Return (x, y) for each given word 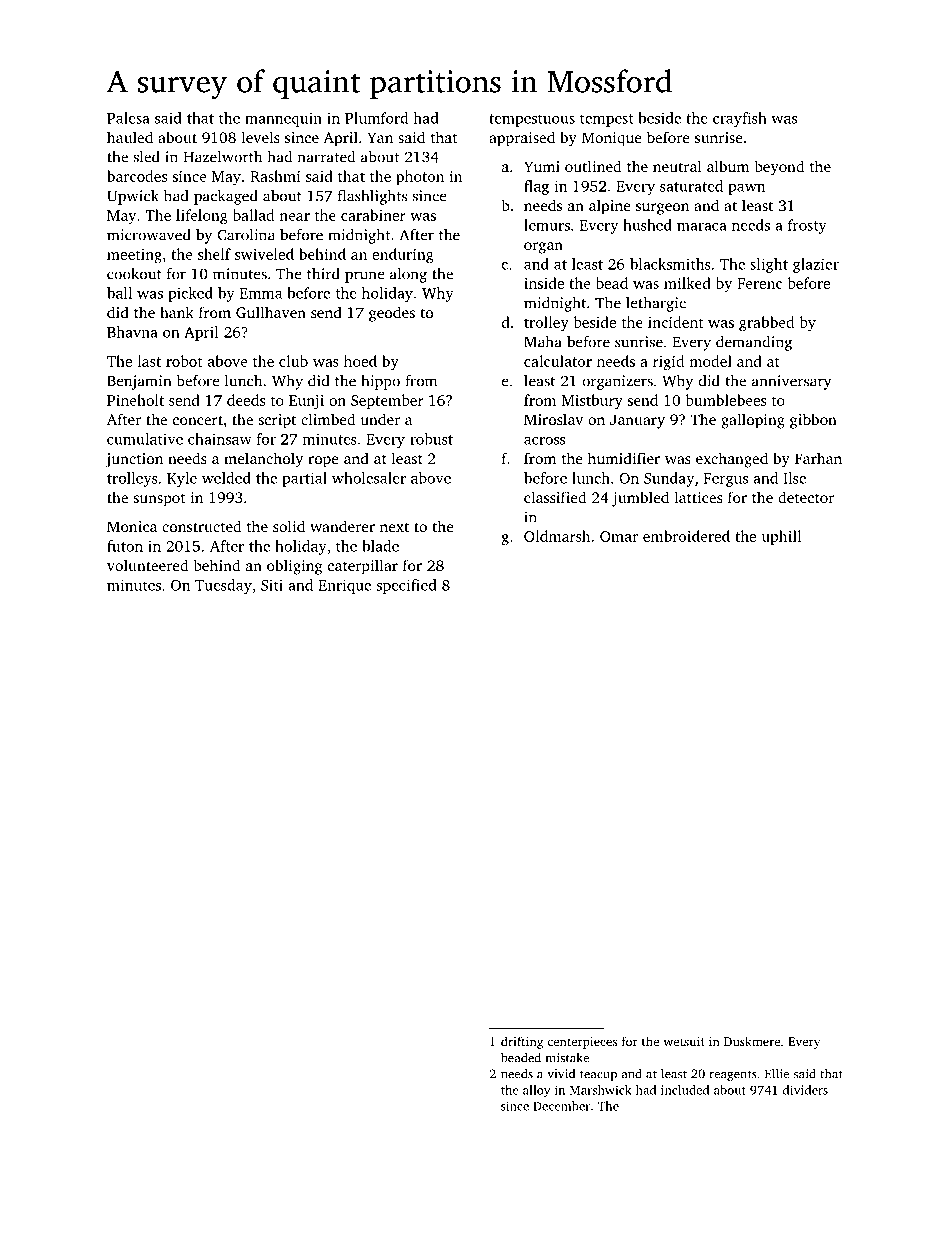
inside (544, 283)
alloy (537, 1091)
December (561, 1106)
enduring (403, 256)
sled (147, 157)
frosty (807, 226)
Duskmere (752, 1041)
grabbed (766, 324)
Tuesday (223, 586)
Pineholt (135, 400)
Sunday (669, 479)
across (544, 441)
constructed (201, 526)
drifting (522, 1042)
